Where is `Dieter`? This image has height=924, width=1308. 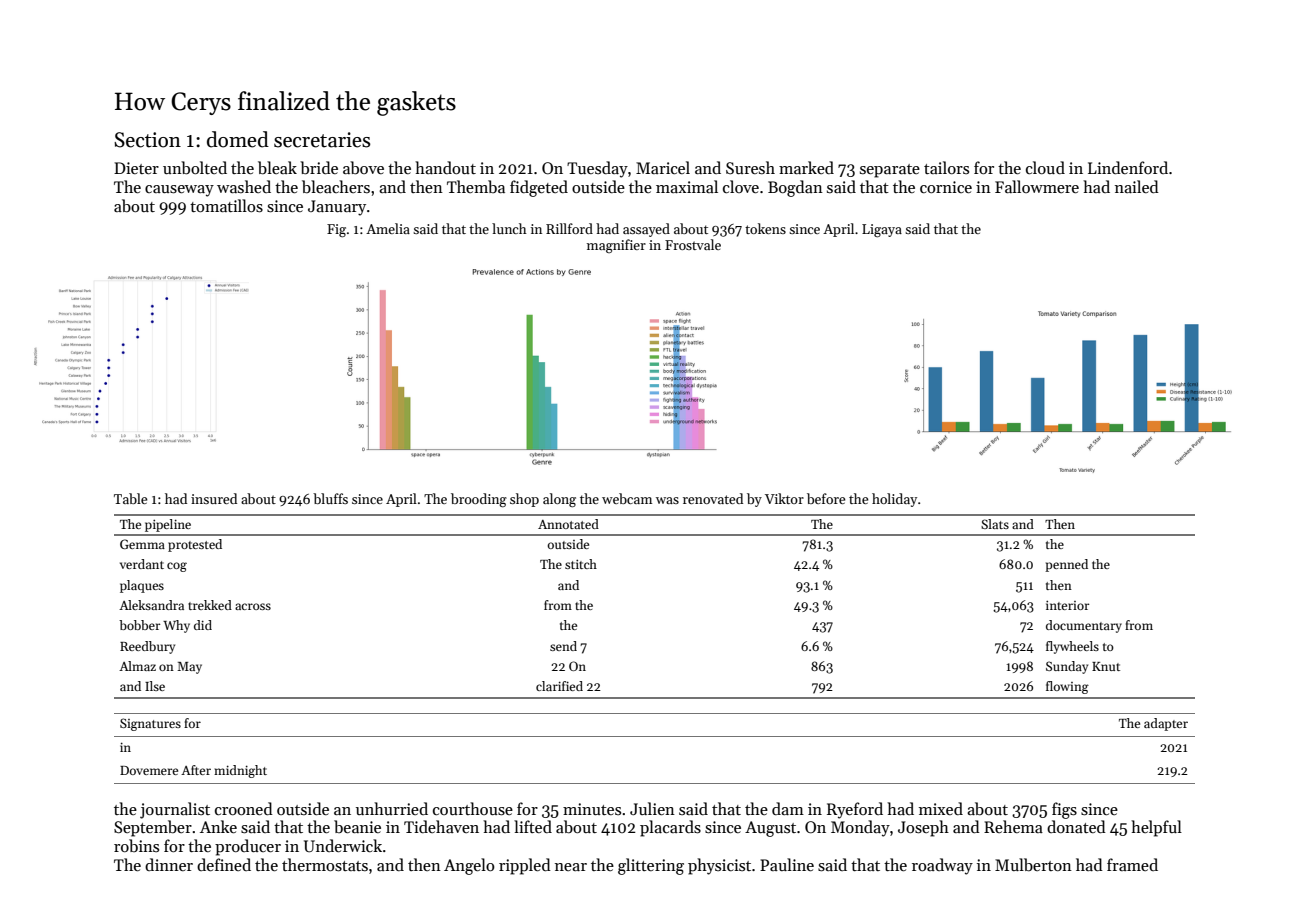
Dieter is located at coordinates (136, 168).
